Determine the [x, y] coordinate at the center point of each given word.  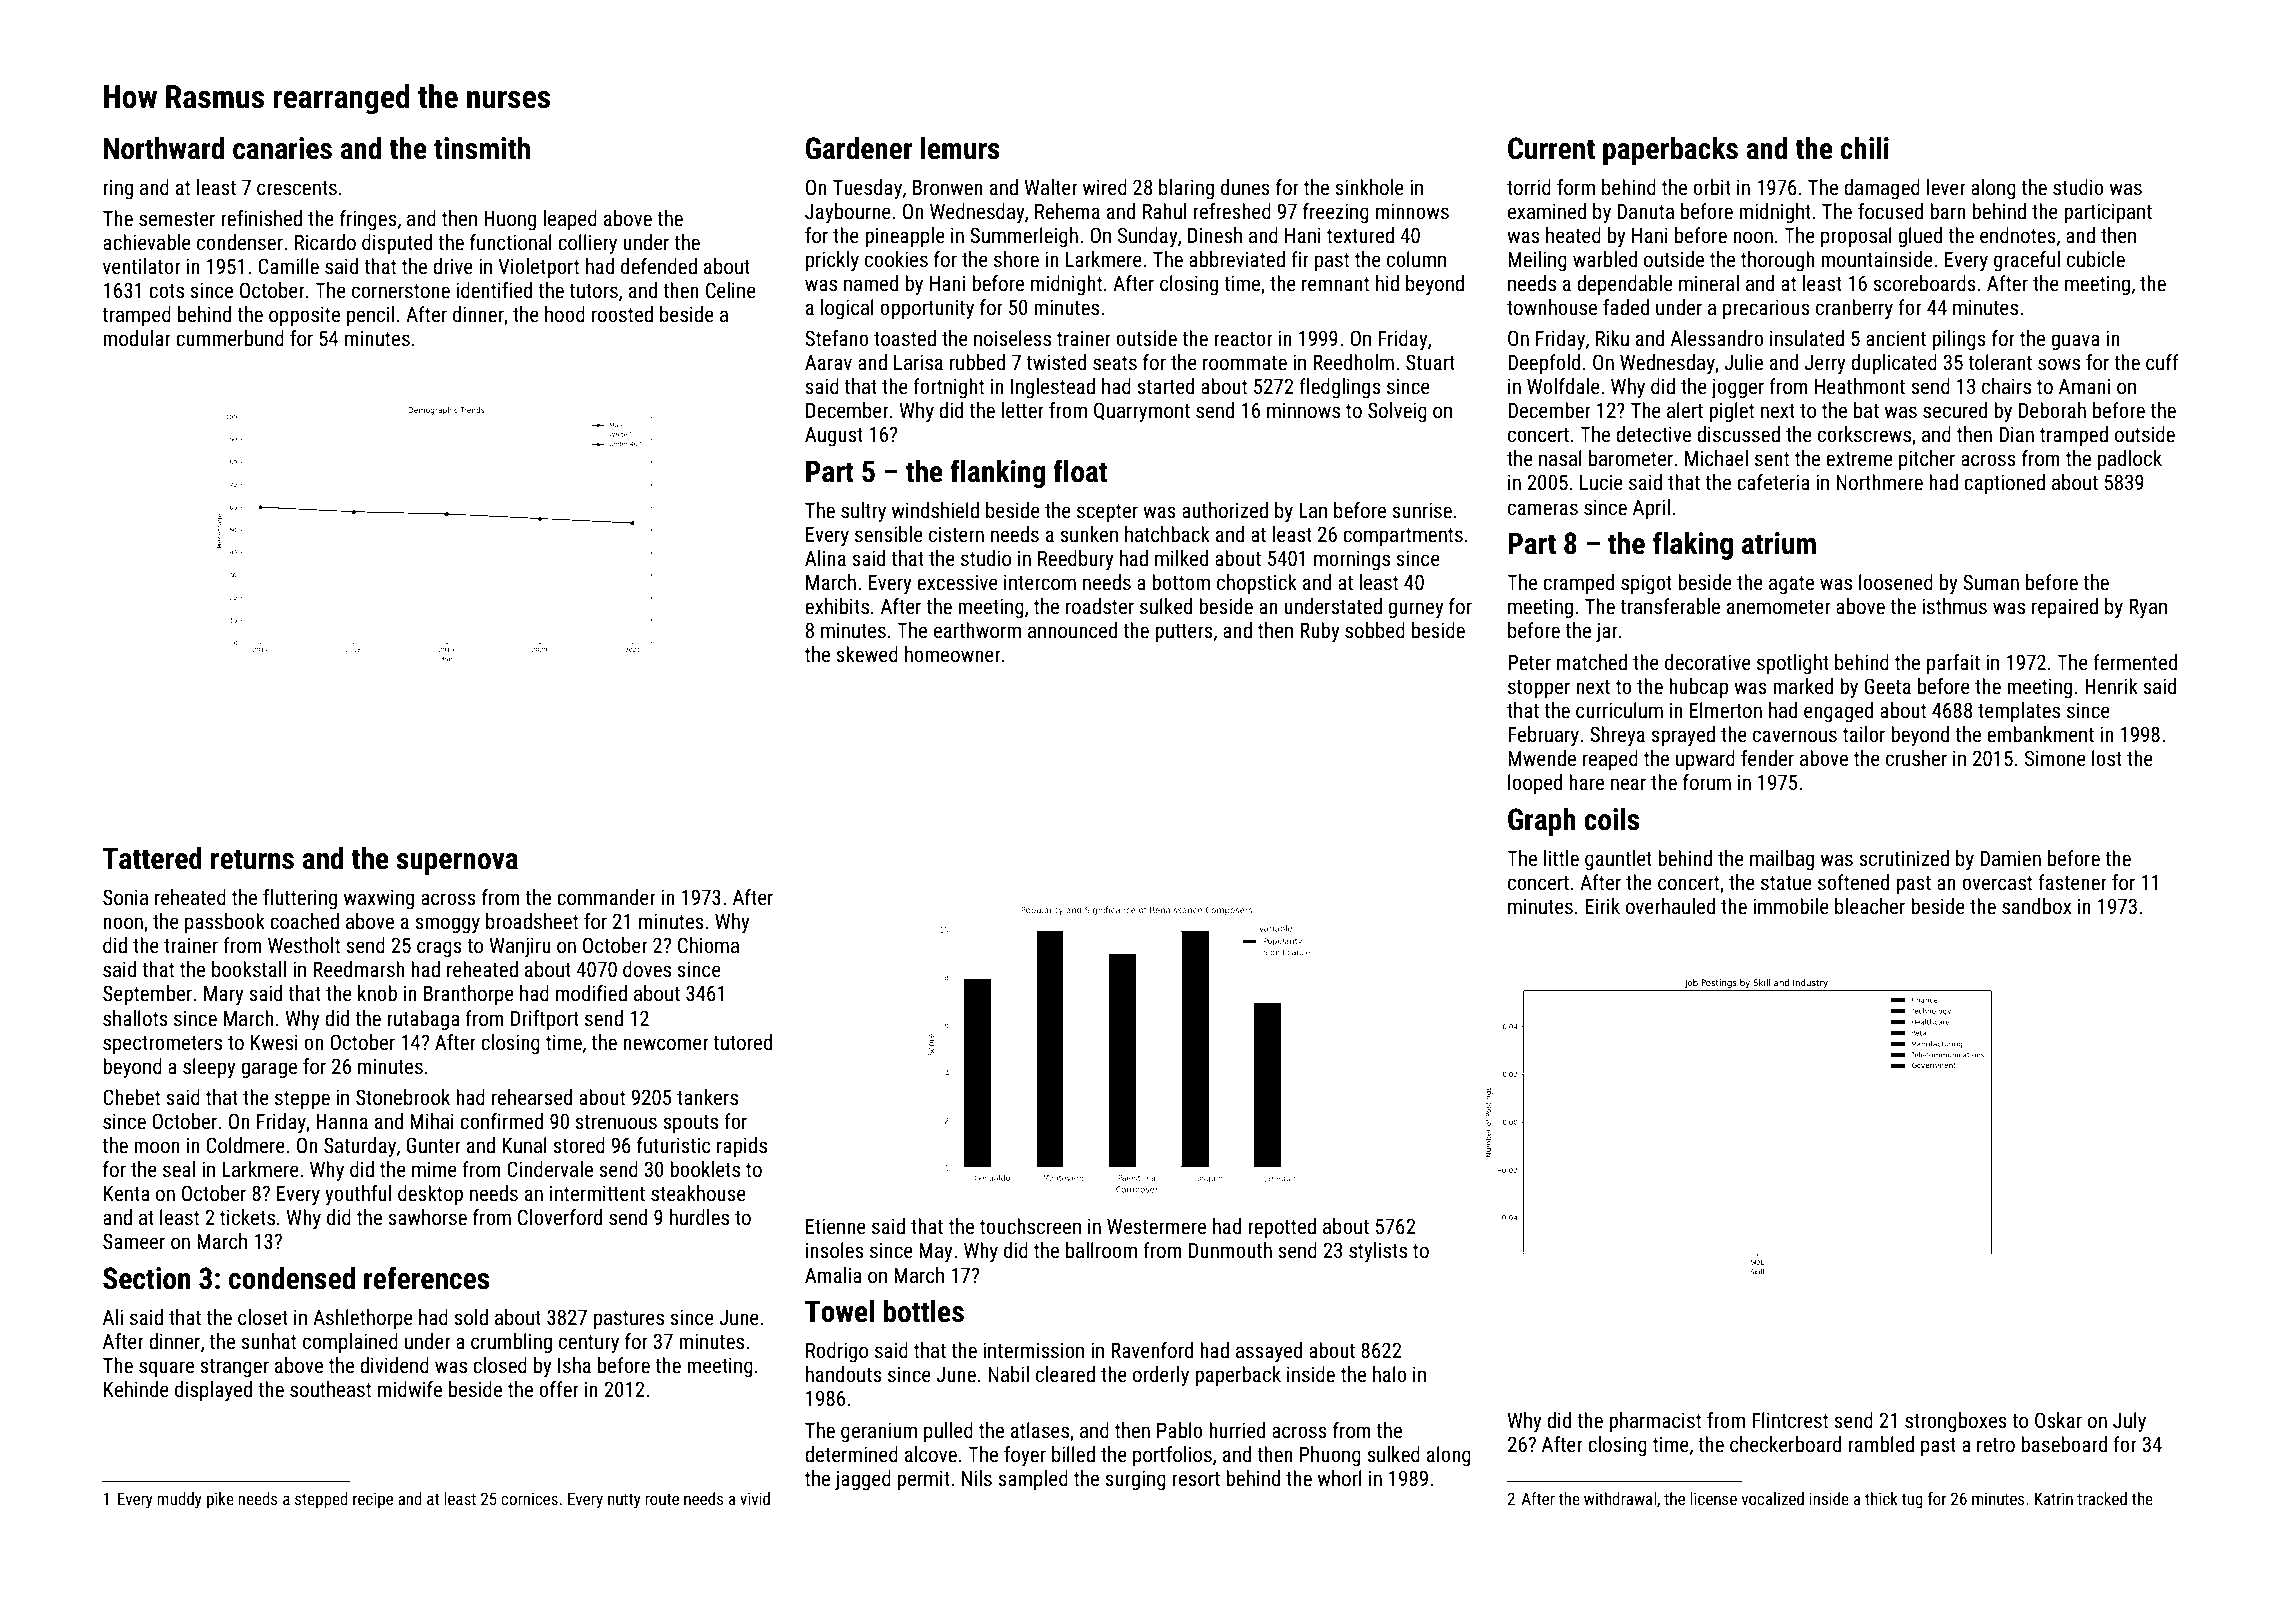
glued [1920, 237]
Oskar [2058, 1420]
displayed [213, 1391]
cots [166, 291]
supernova [457, 864]
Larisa [918, 362]
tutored [742, 1042]
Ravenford [1152, 1350]
